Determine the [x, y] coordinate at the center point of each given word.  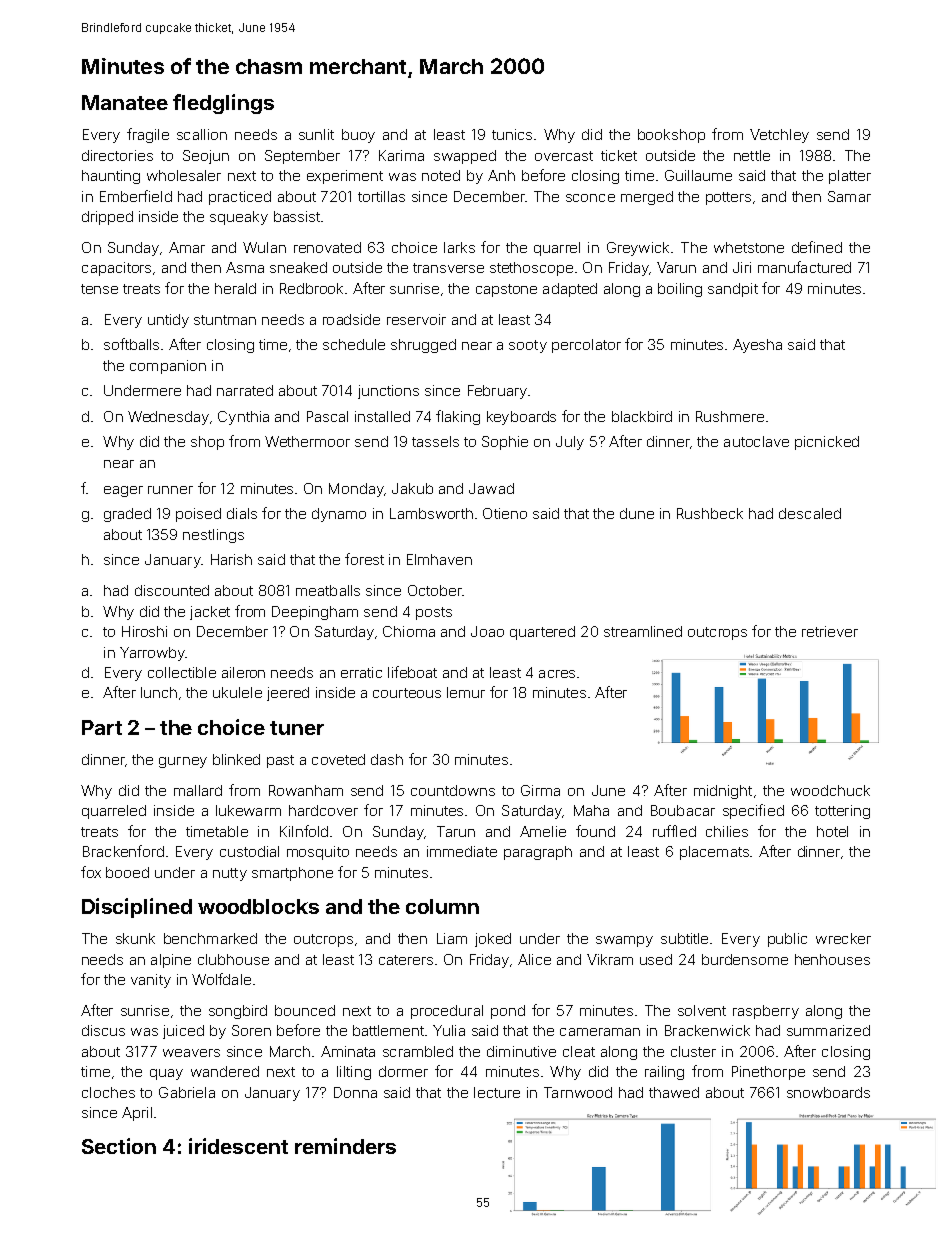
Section [119, 1146]
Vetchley [779, 136]
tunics [512, 134]
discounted [172, 590]
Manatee [125, 102]
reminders [345, 1146]
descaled [810, 513]
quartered [542, 633]
